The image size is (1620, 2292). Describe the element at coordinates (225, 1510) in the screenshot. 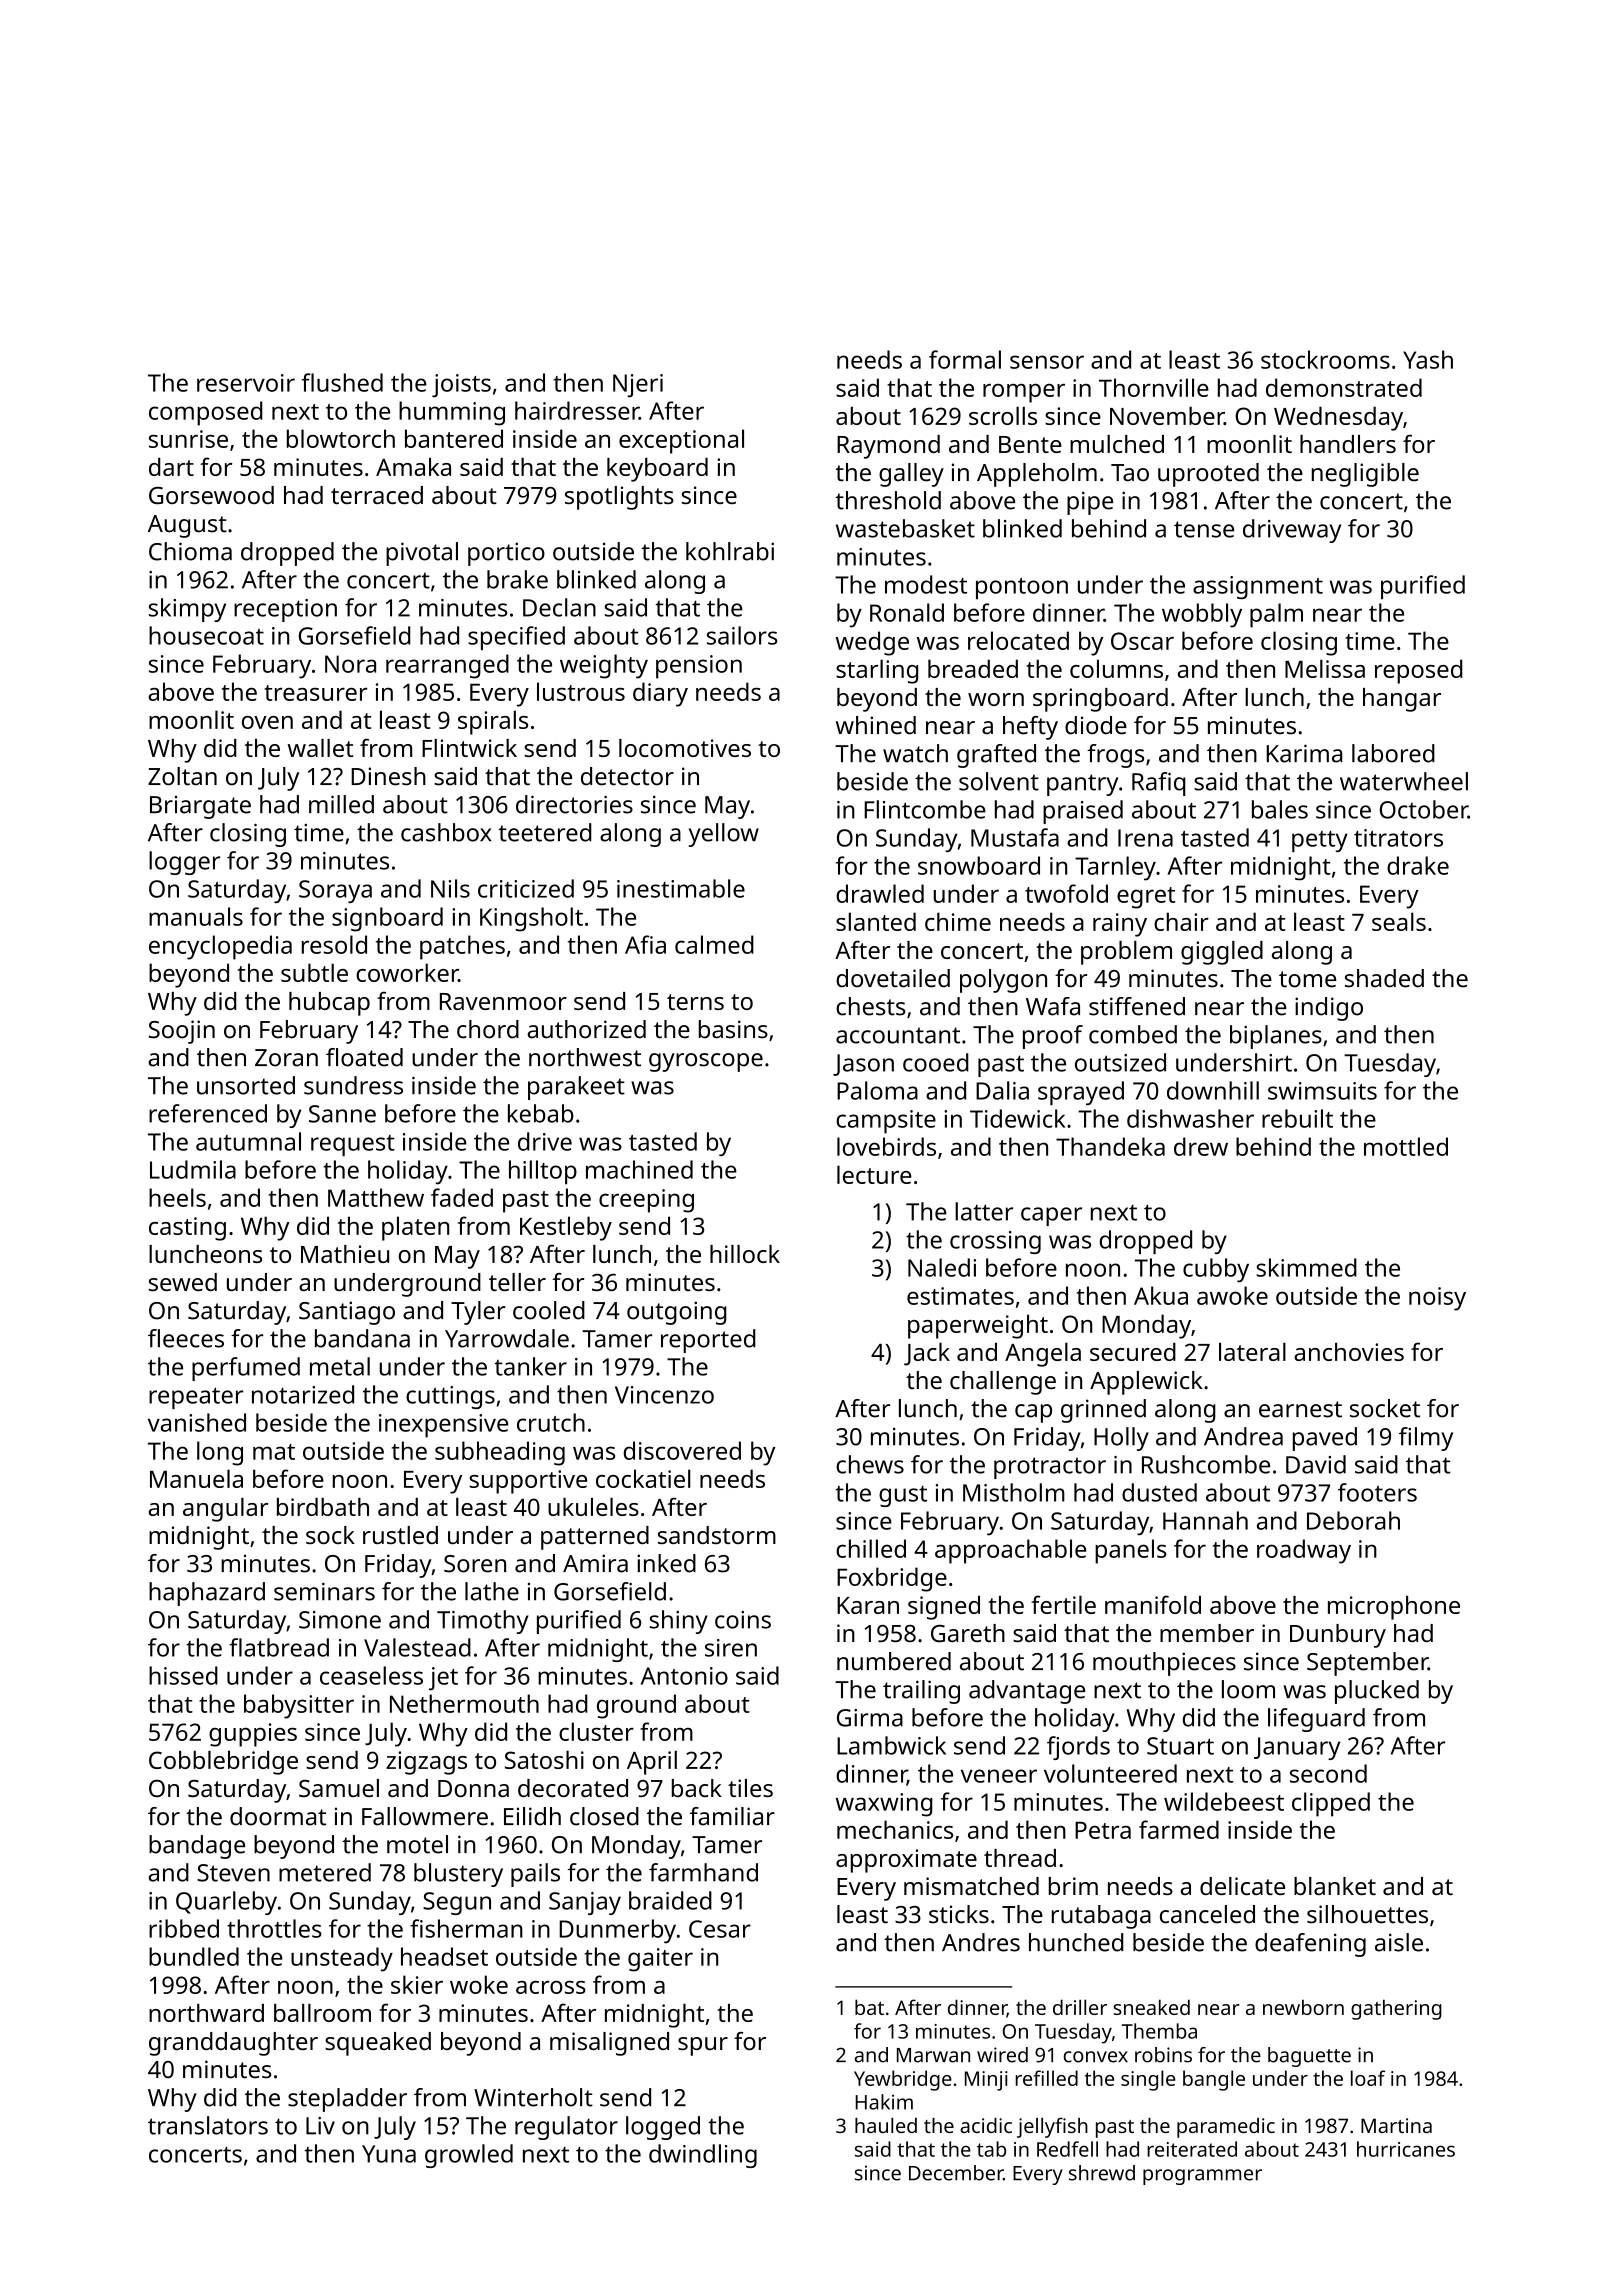

I see `angular` at that location.
